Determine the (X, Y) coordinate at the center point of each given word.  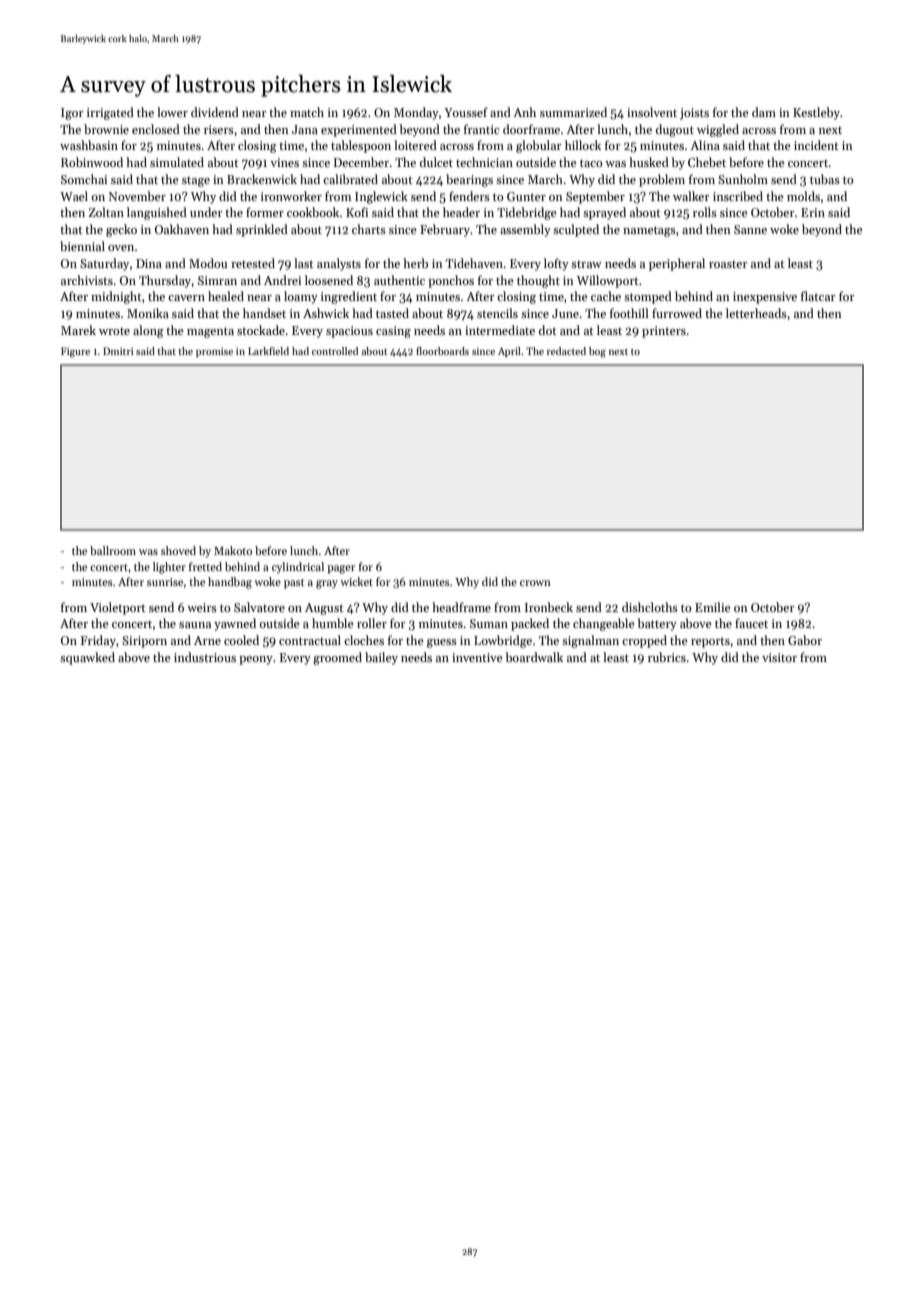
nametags (649, 231)
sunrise (165, 582)
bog (597, 352)
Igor (72, 114)
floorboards (442, 351)
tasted (392, 313)
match (307, 112)
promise (214, 352)
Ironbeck (549, 607)
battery (657, 624)
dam (764, 112)
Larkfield (268, 351)
